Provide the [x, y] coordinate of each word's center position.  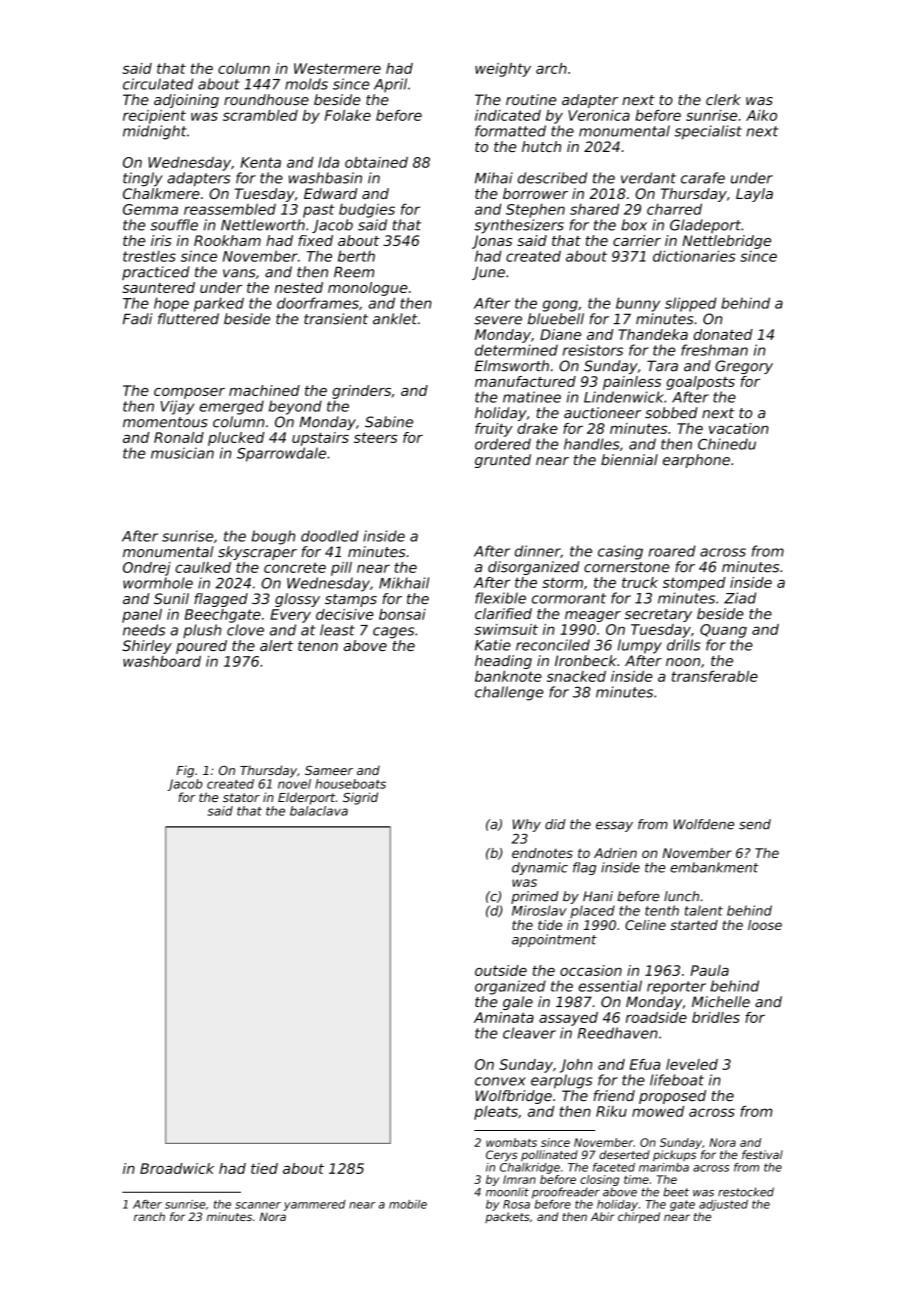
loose [765, 925]
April [390, 85]
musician [182, 453]
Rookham [227, 240]
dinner [537, 551]
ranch [149, 1216]
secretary [658, 615]
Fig [185, 771]
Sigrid [360, 798]
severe [498, 320]
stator [241, 797]
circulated [158, 84]
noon [683, 662]
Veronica [599, 115]
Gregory [744, 367]
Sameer [329, 770]
